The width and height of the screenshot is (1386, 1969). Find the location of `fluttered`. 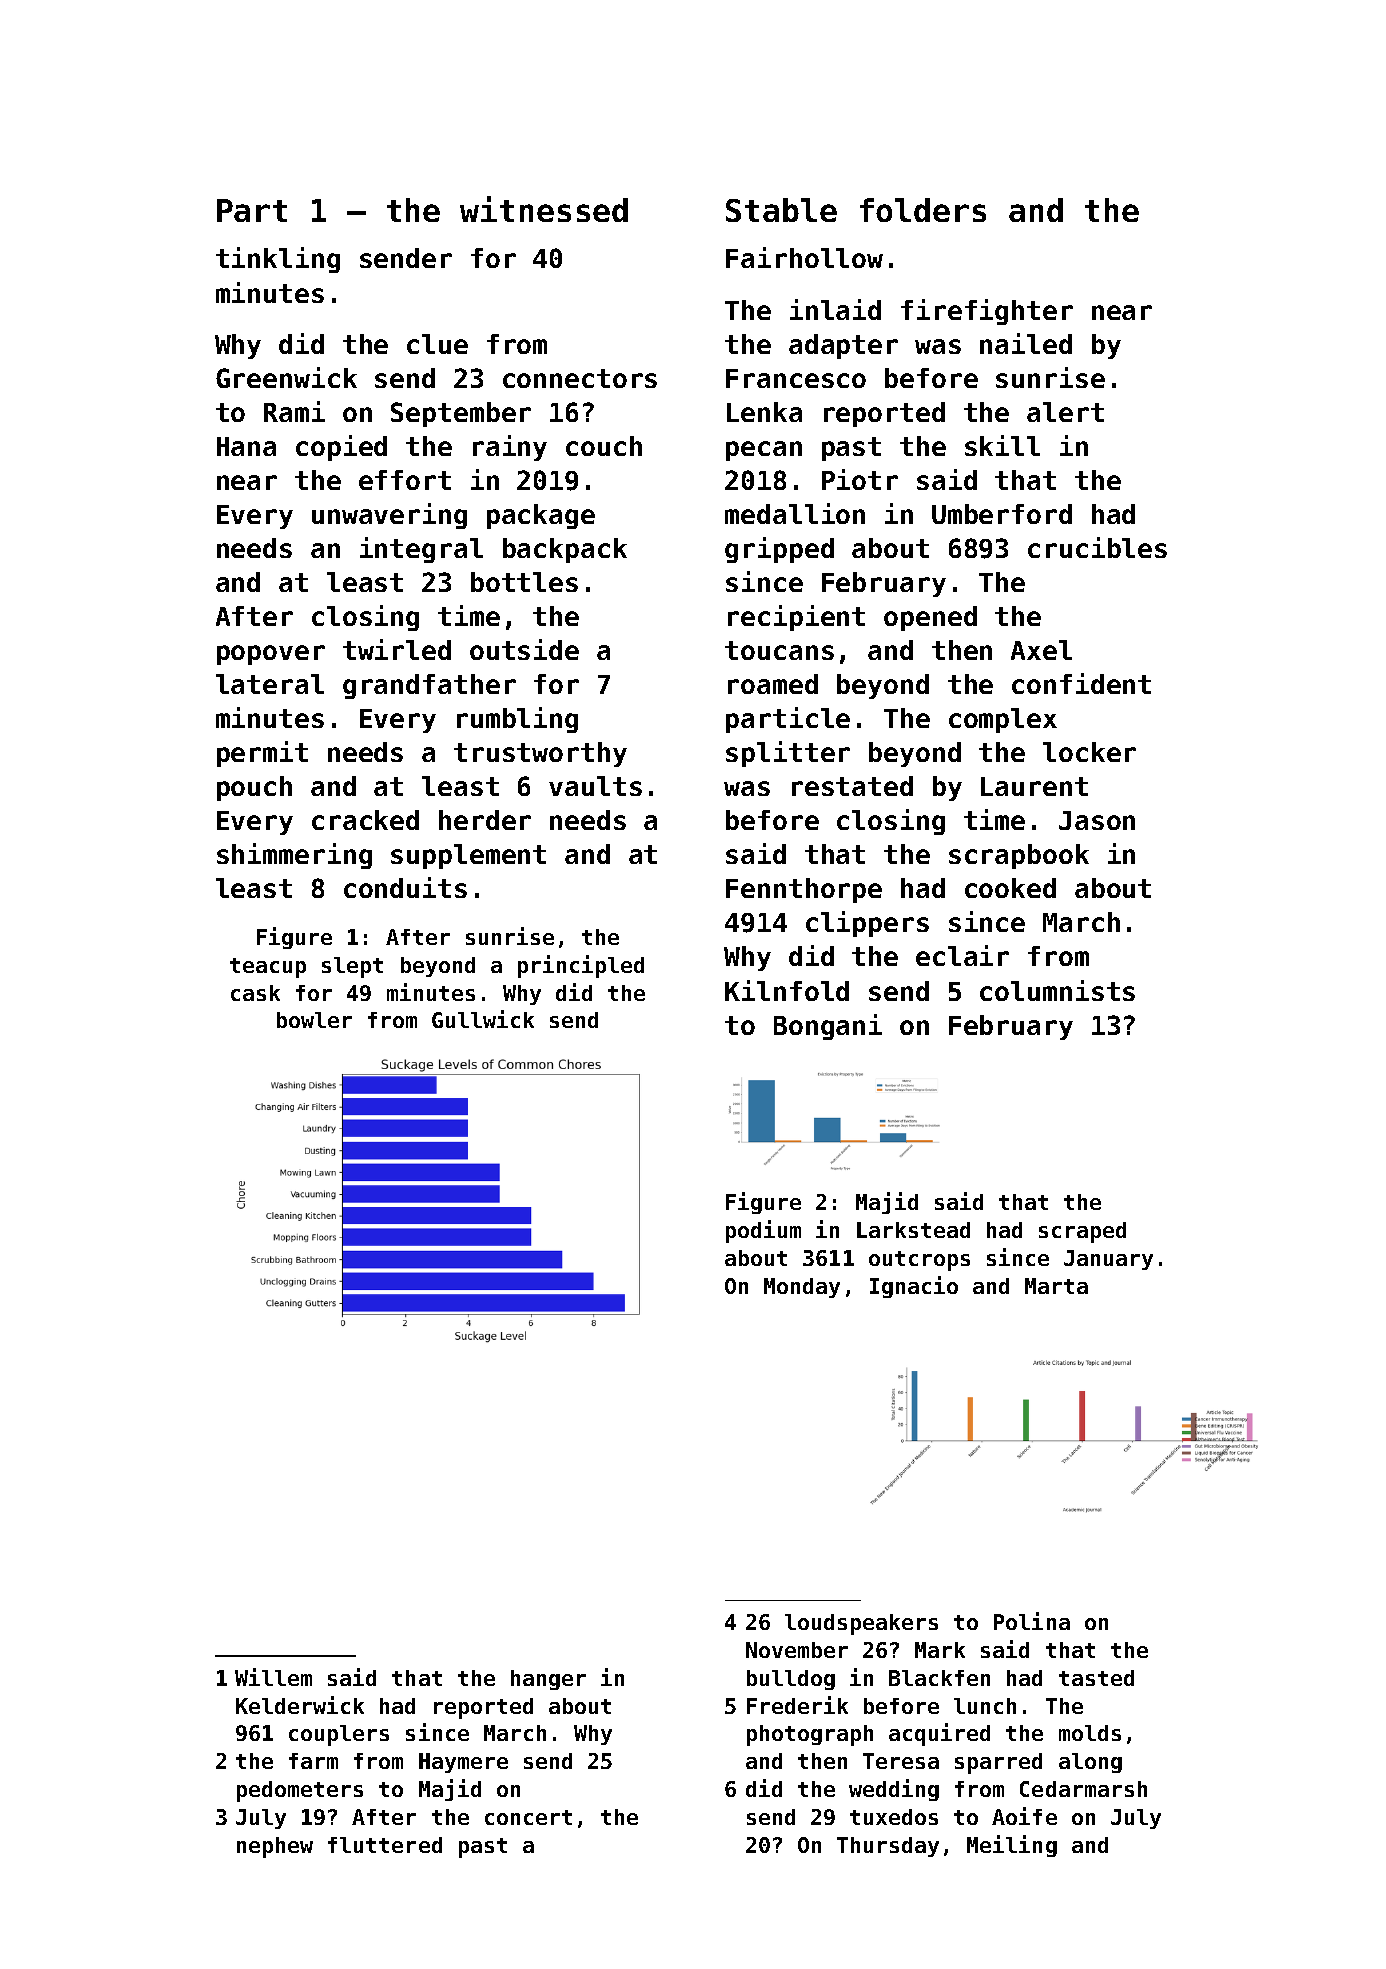

fluttered is located at coordinates (385, 1845).
